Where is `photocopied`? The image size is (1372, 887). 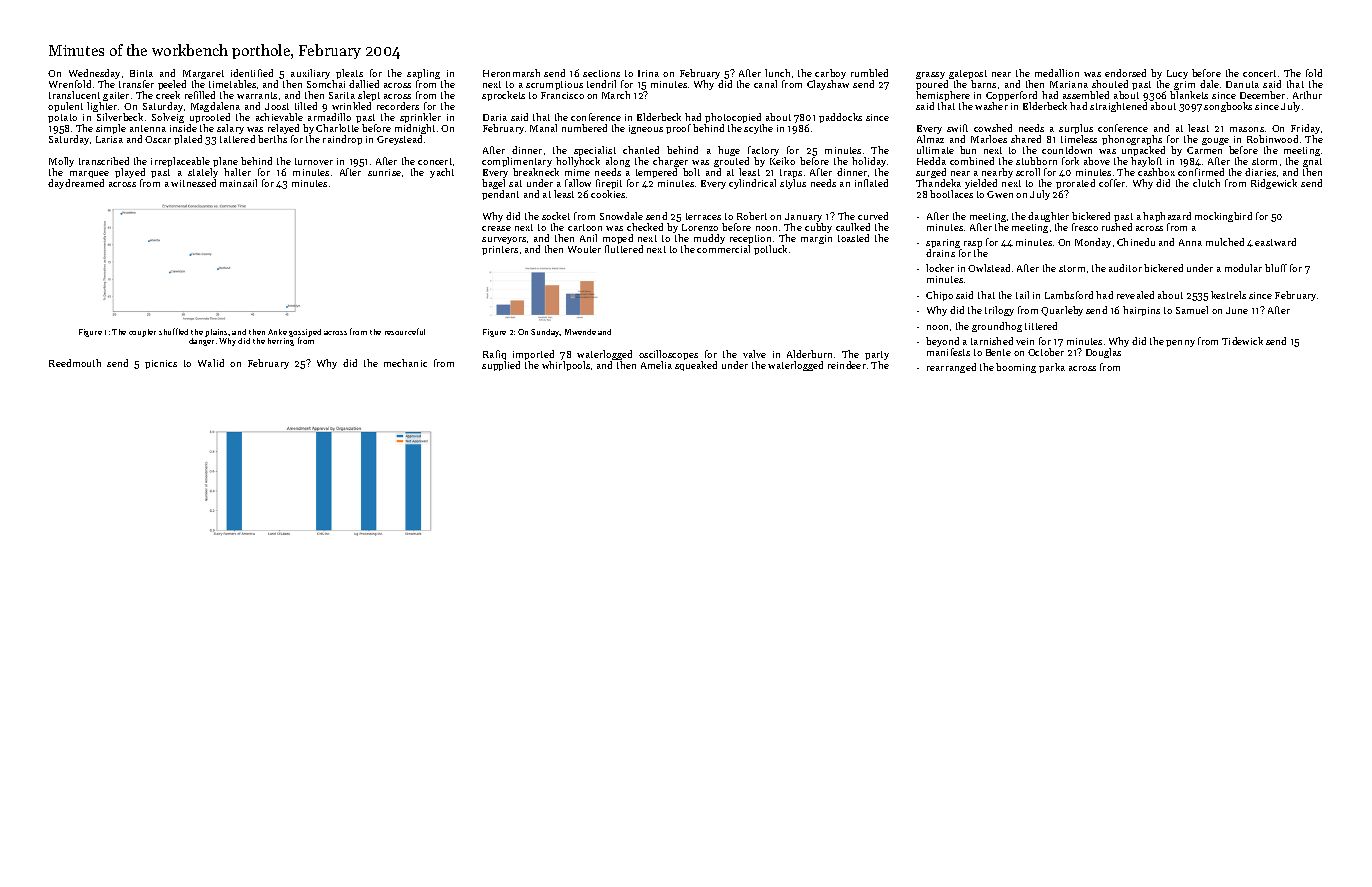
photocopied is located at coordinates (733, 118).
